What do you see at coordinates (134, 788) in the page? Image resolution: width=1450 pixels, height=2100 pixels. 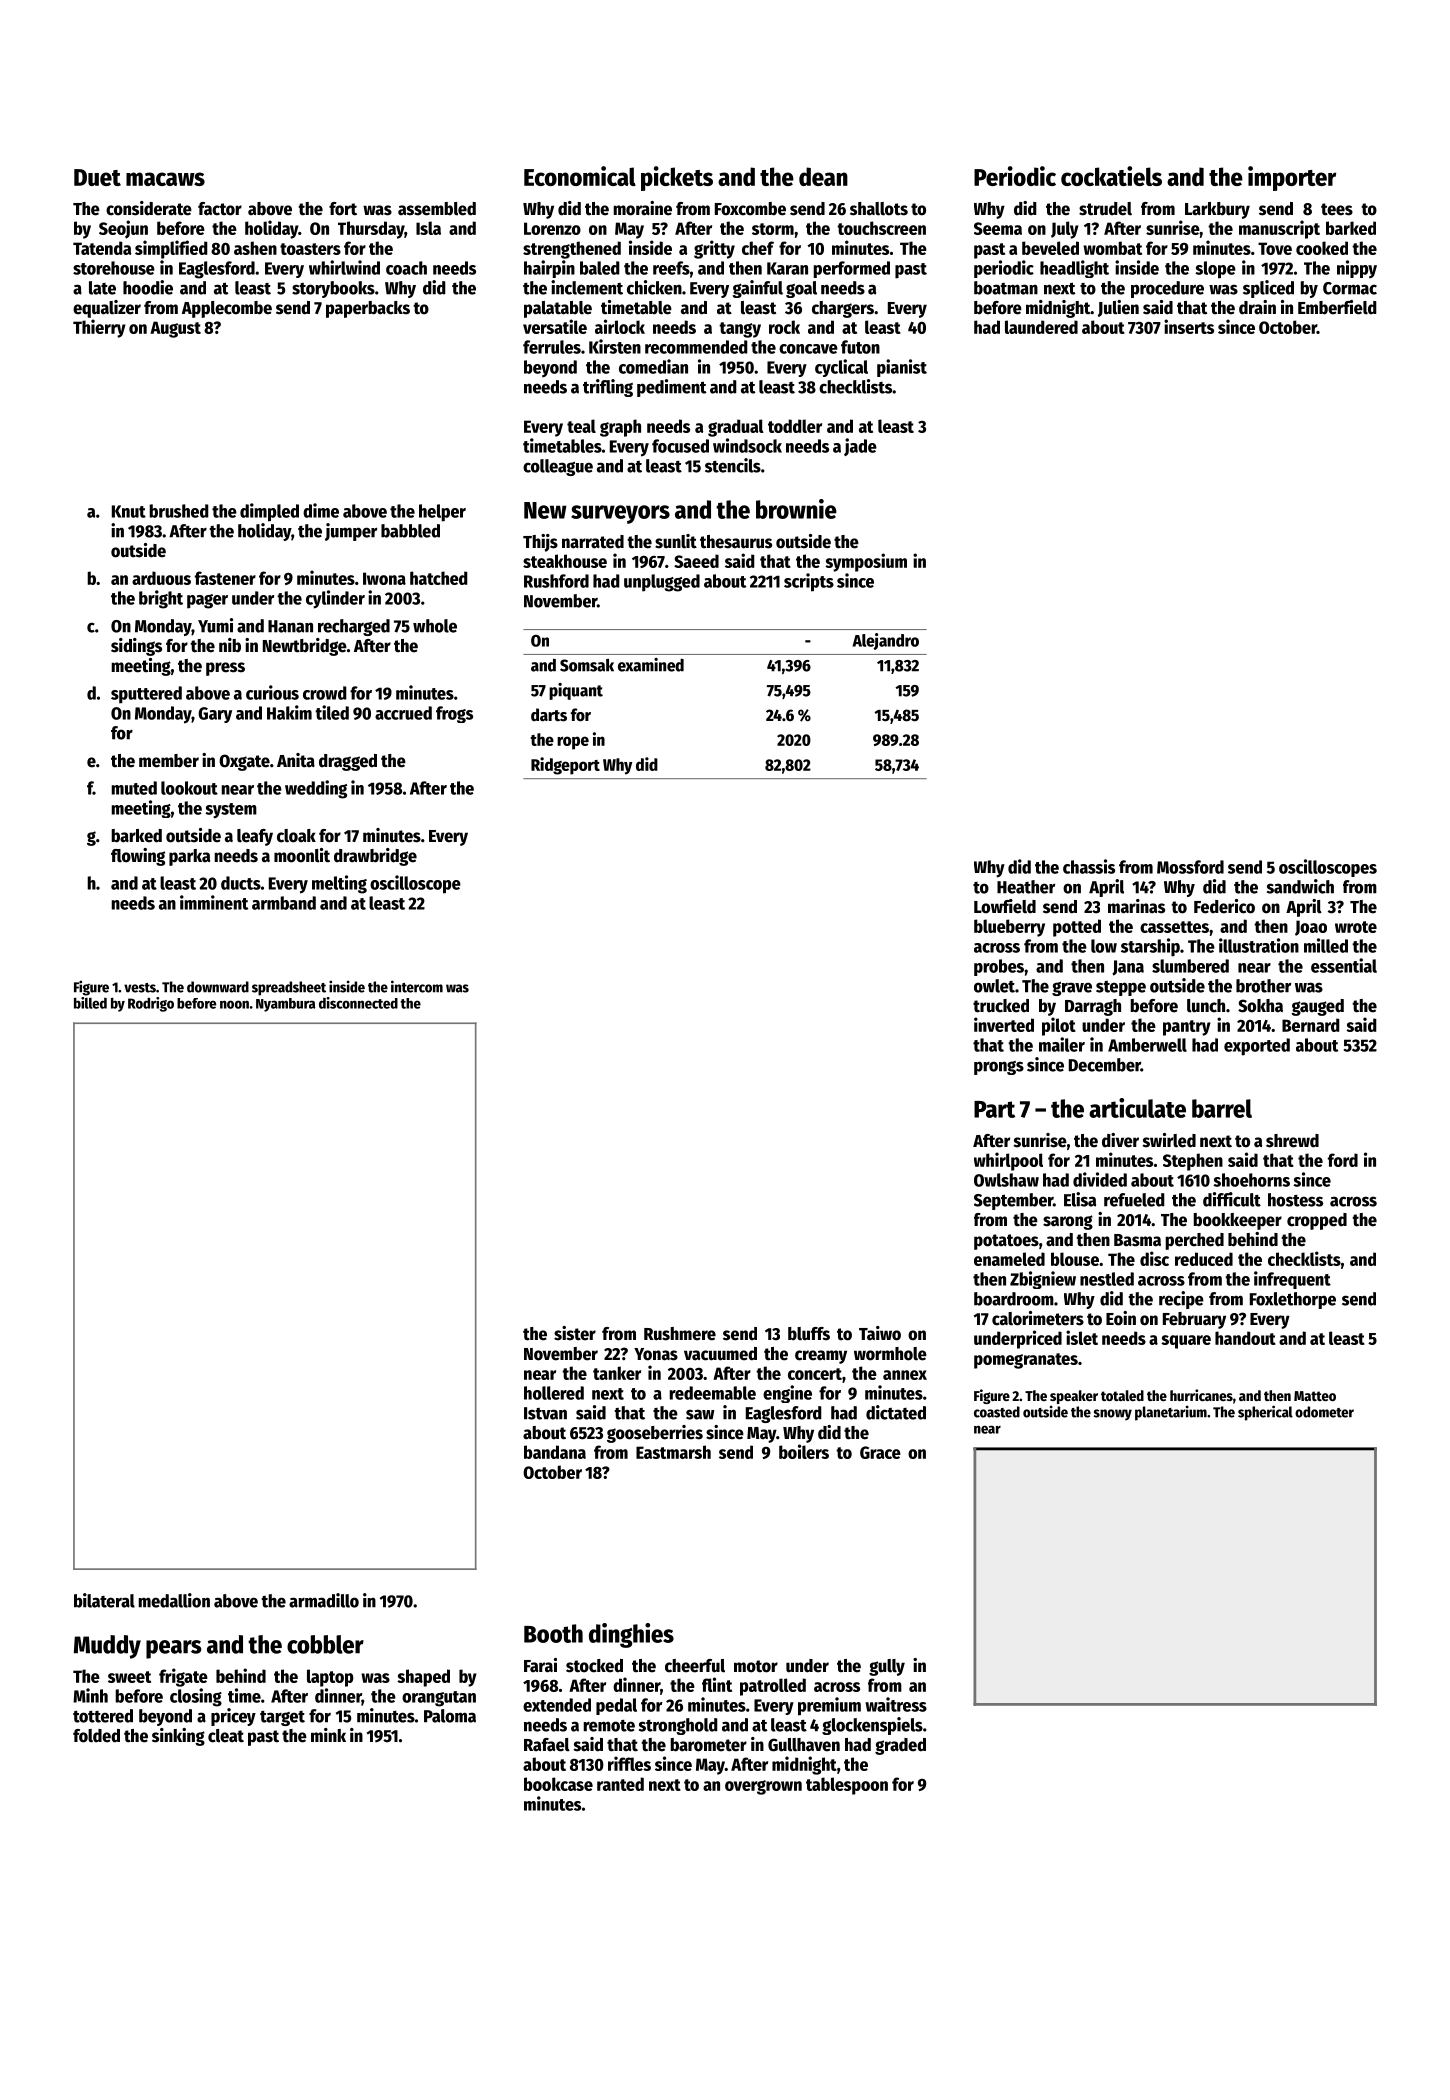 I see `muted` at bounding box center [134, 788].
